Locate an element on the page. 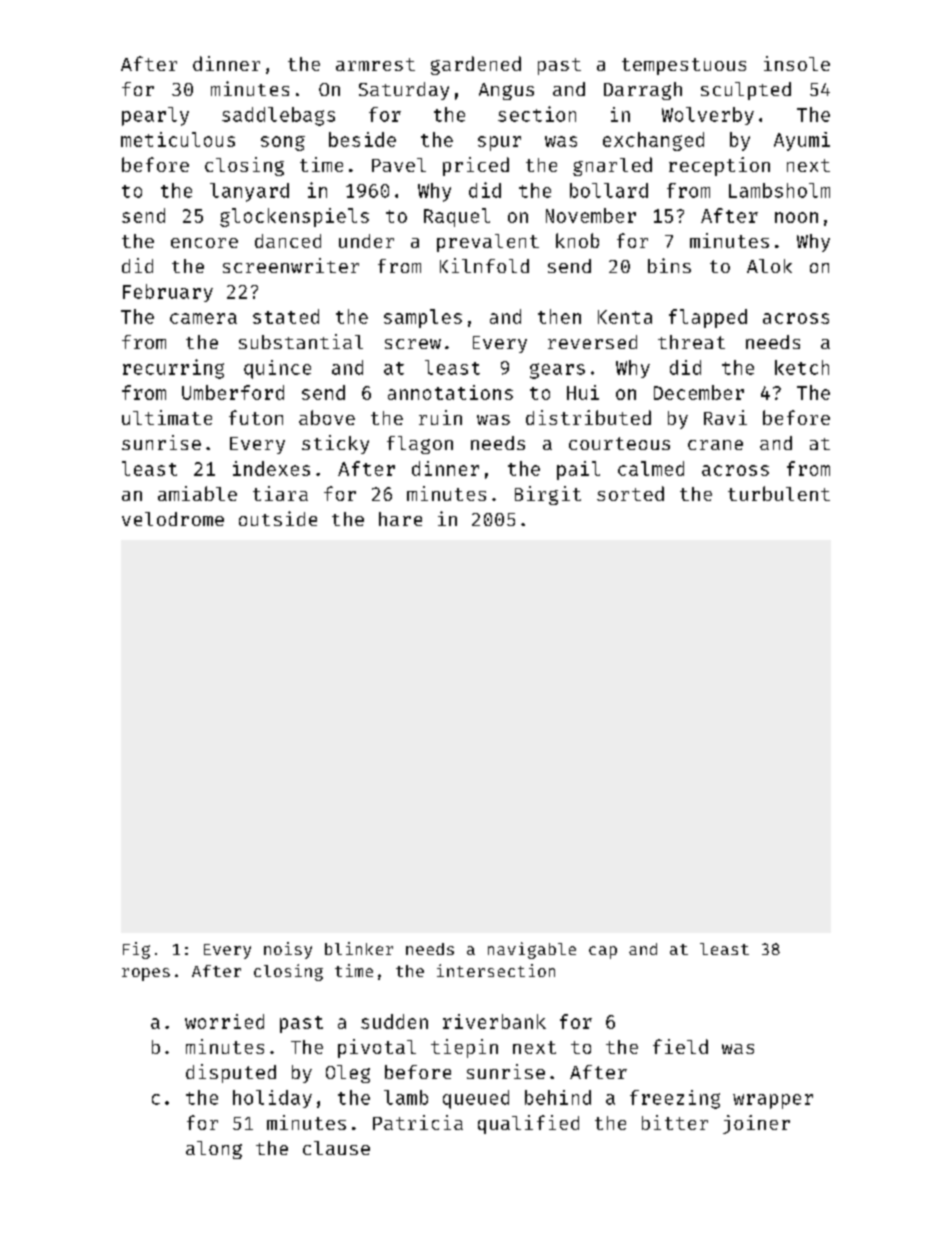 The width and height of the page is (952, 1233). armrest is located at coordinates (375, 64).
